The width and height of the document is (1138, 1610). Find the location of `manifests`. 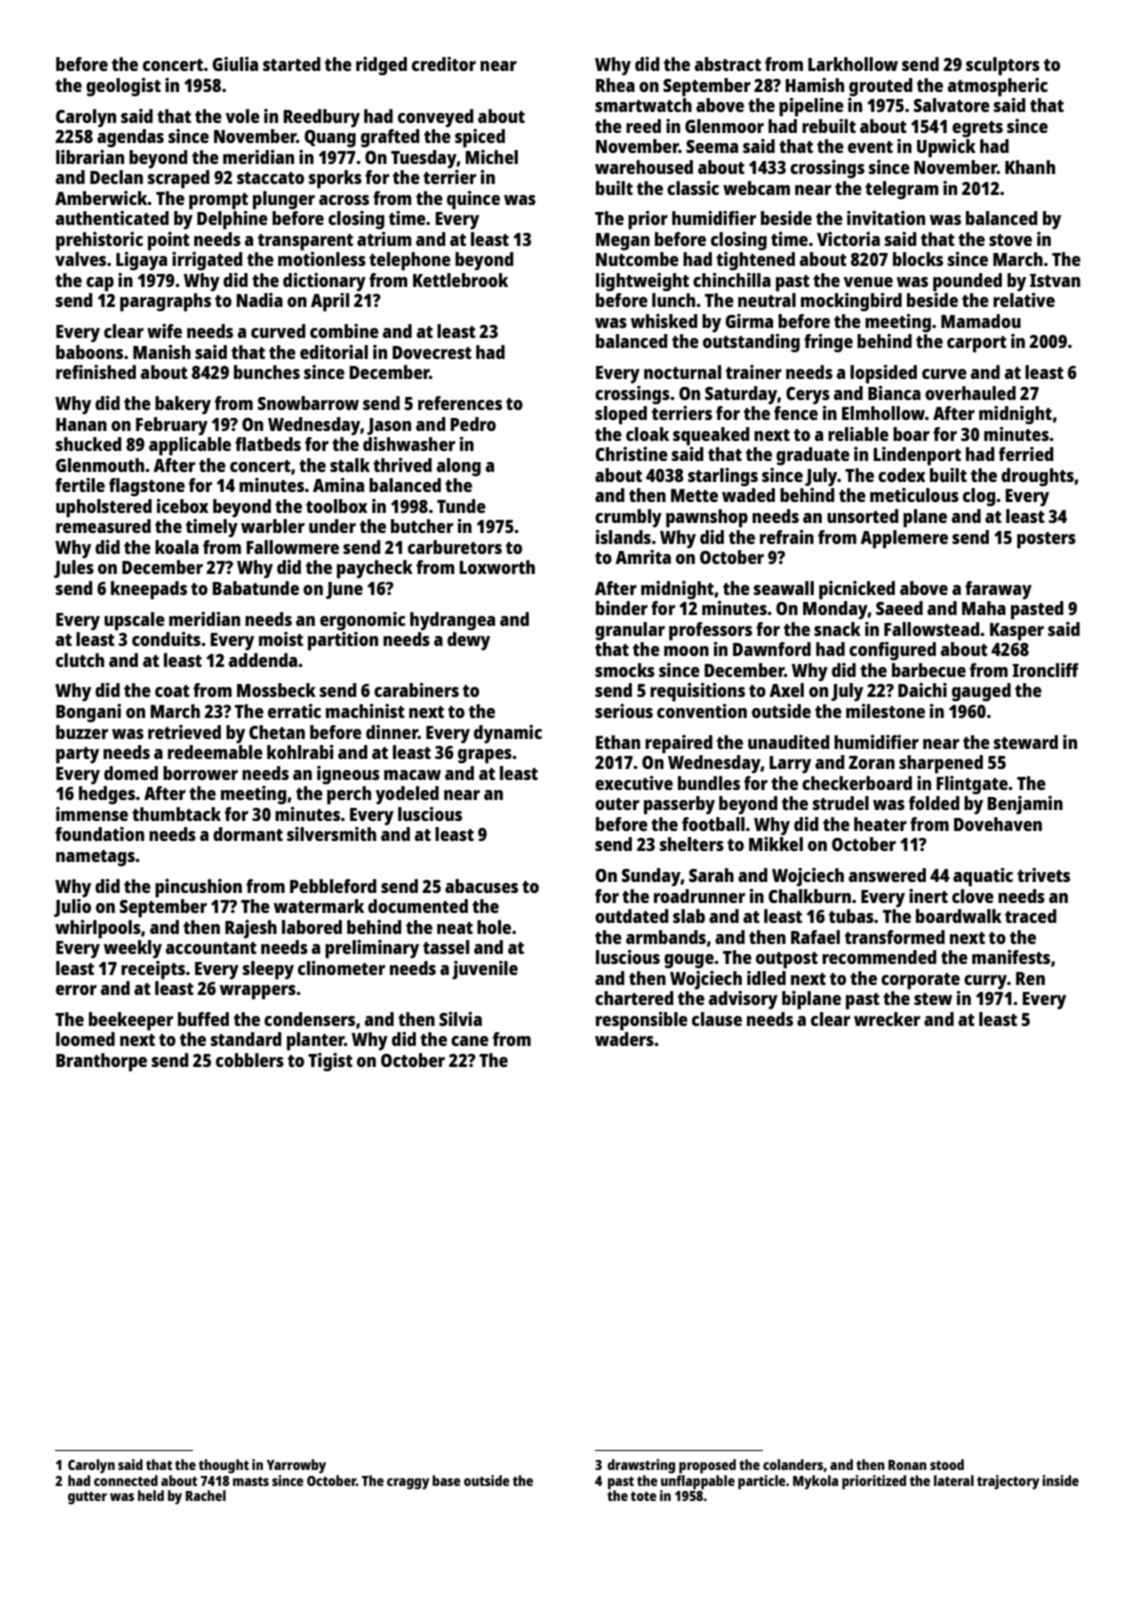

manifests is located at coordinates (1011, 957).
